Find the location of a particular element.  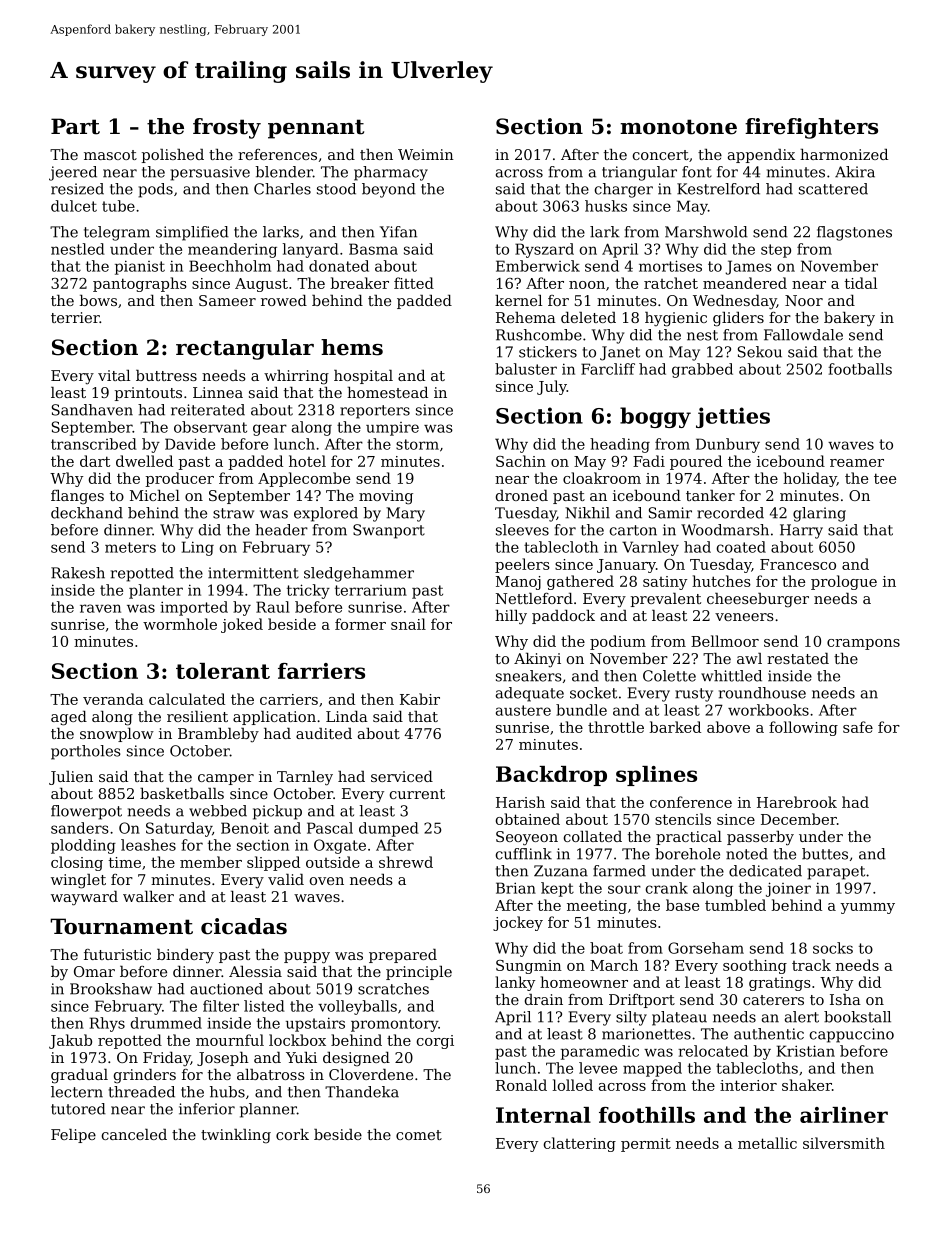

deleted is located at coordinates (588, 317).
